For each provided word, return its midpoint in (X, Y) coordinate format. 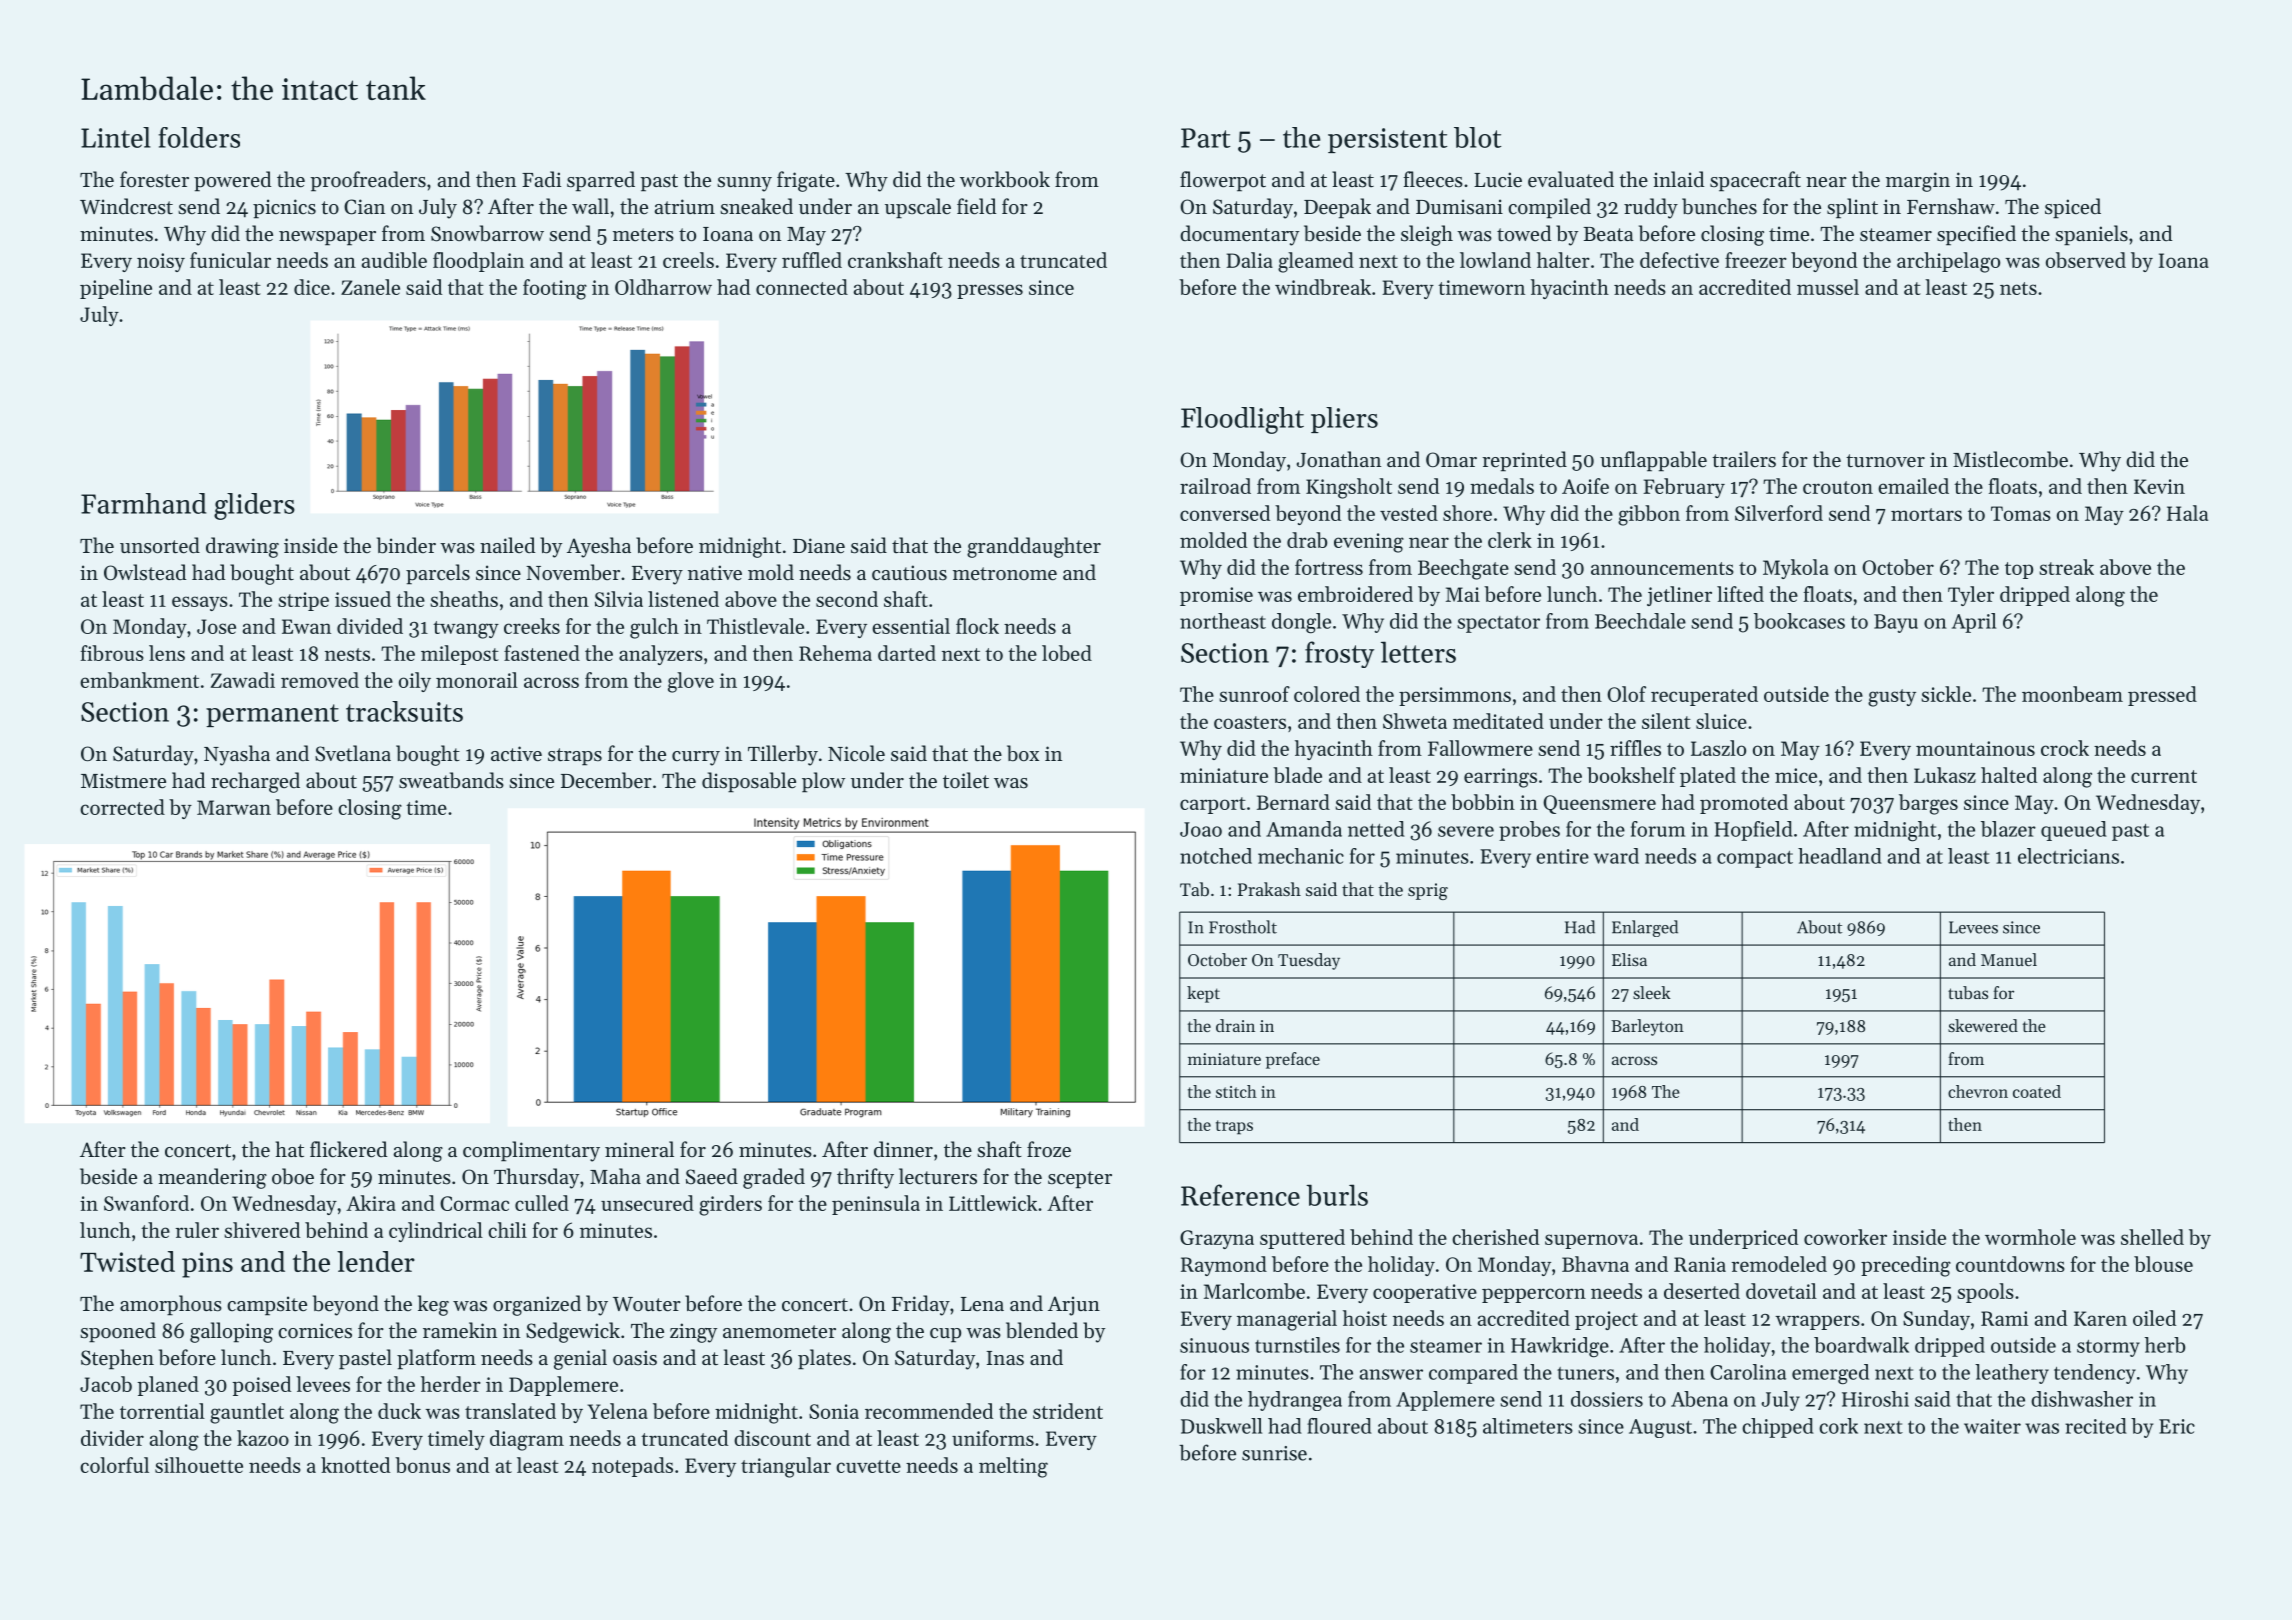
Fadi (541, 179)
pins (207, 1265)
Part (1205, 138)
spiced (2073, 208)
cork (1838, 1426)
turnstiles (1297, 1345)
